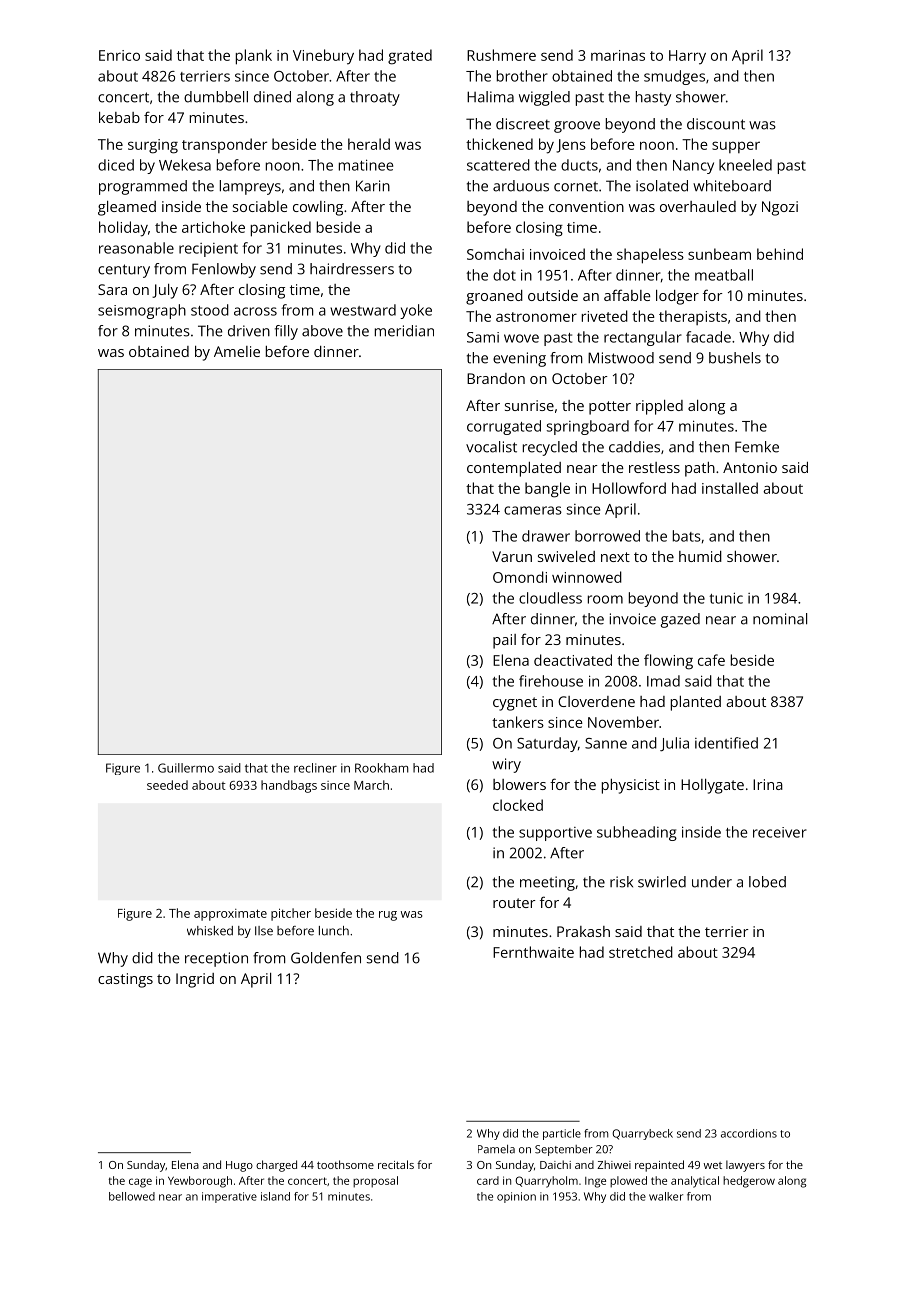 The image size is (908, 1316). I want to click on kebab, so click(119, 117).
